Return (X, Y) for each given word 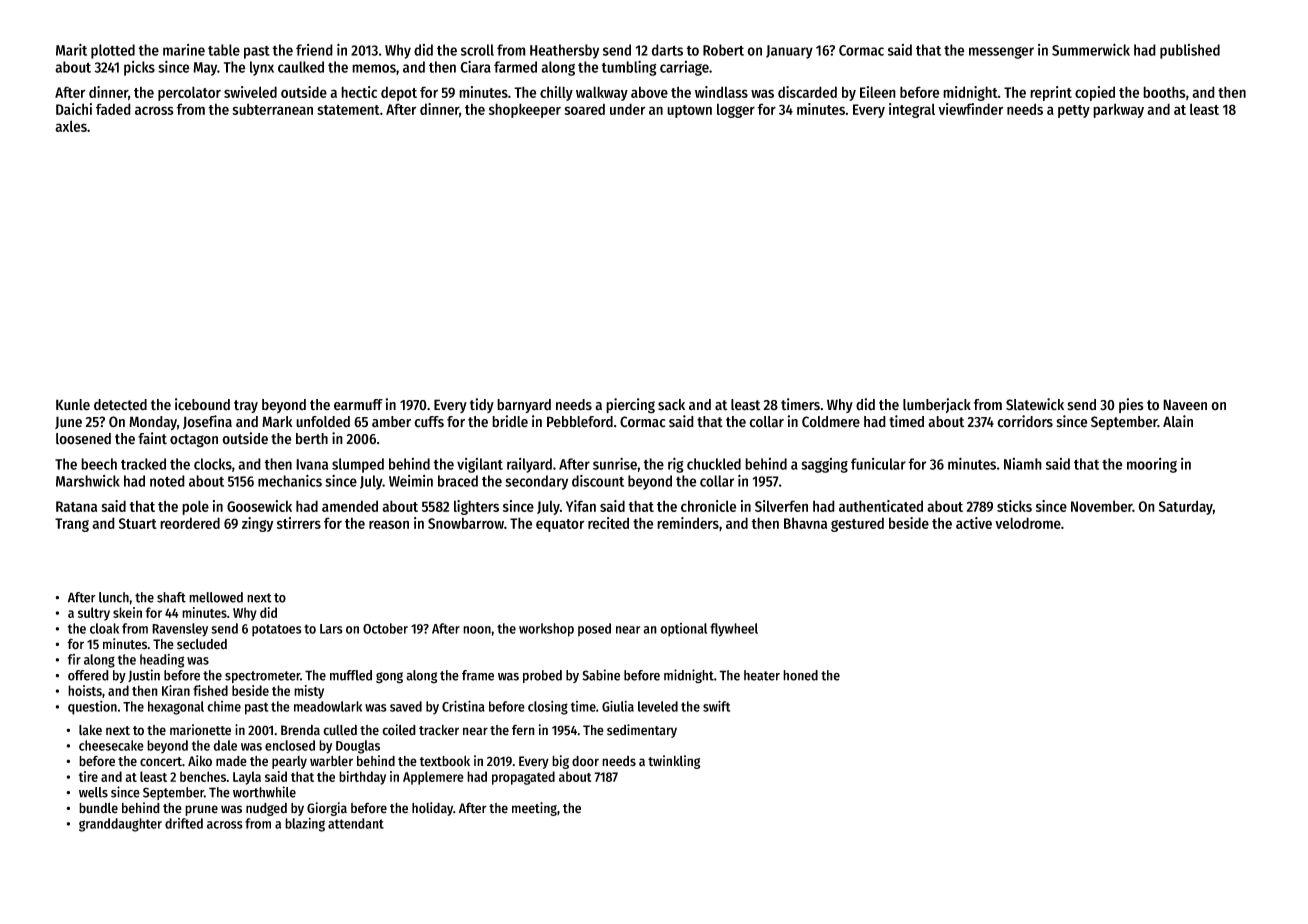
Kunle (73, 405)
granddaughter (120, 825)
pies (1131, 405)
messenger (1001, 53)
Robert (723, 50)
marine (184, 50)
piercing (630, 406)
